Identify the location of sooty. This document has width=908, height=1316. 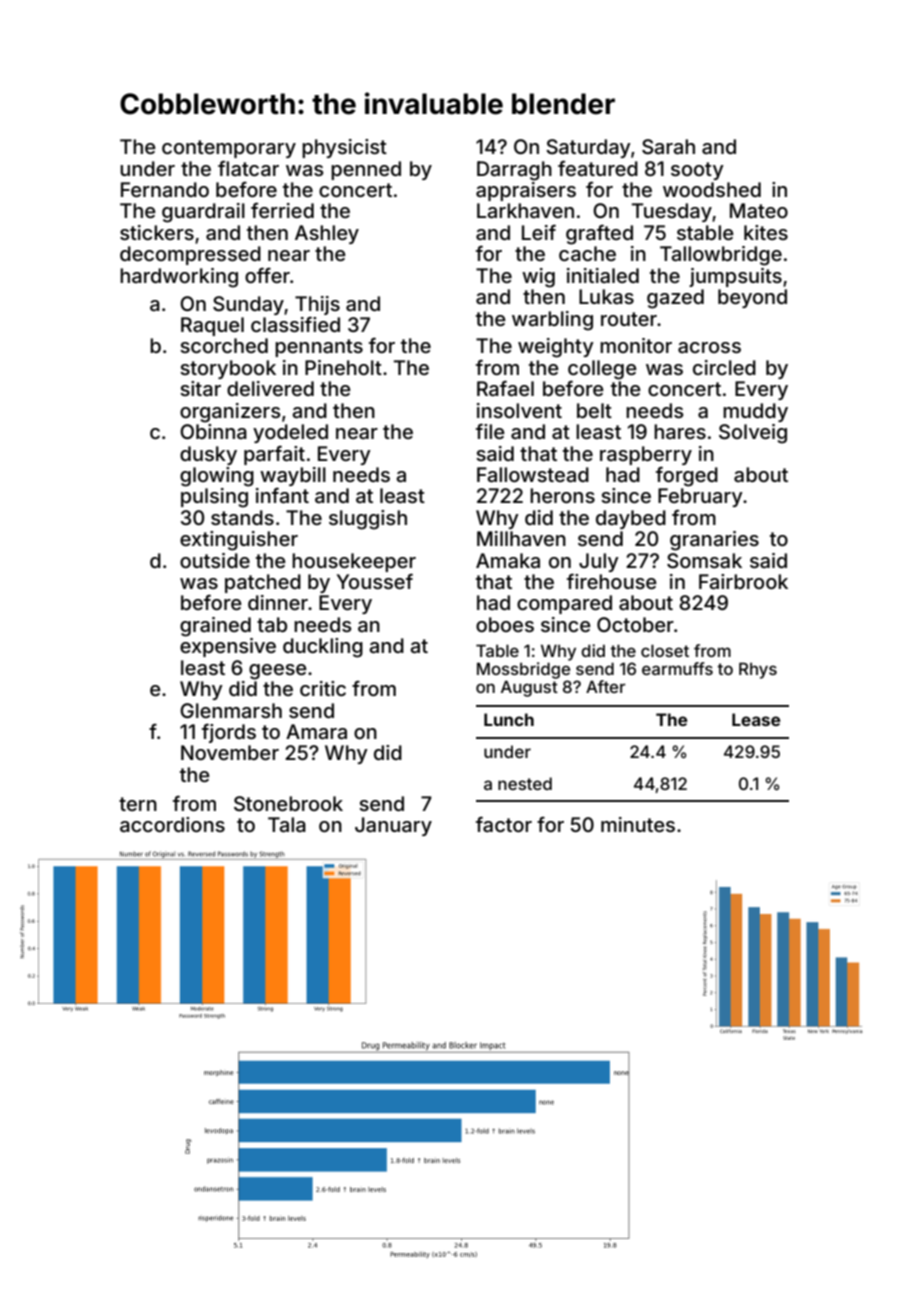
(697, 171).
